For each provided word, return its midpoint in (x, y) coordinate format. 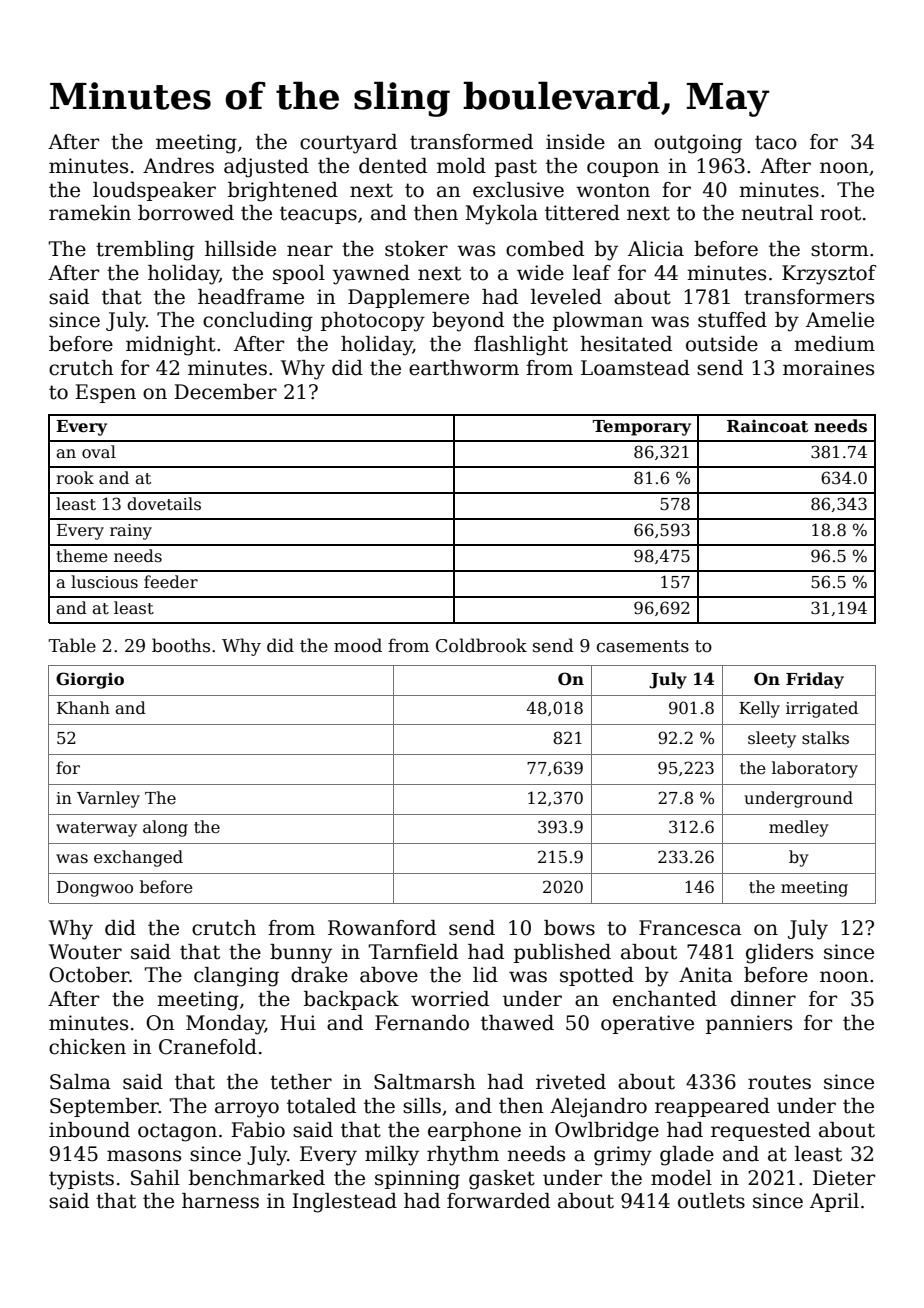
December (225, 392)
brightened (283, 192)
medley (799, 828)
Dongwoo (95, 889)
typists (81, 1180)
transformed (471, 142)
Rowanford (382, 928)
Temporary (642, 428)
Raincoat (767, 426)
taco (776, 142)
